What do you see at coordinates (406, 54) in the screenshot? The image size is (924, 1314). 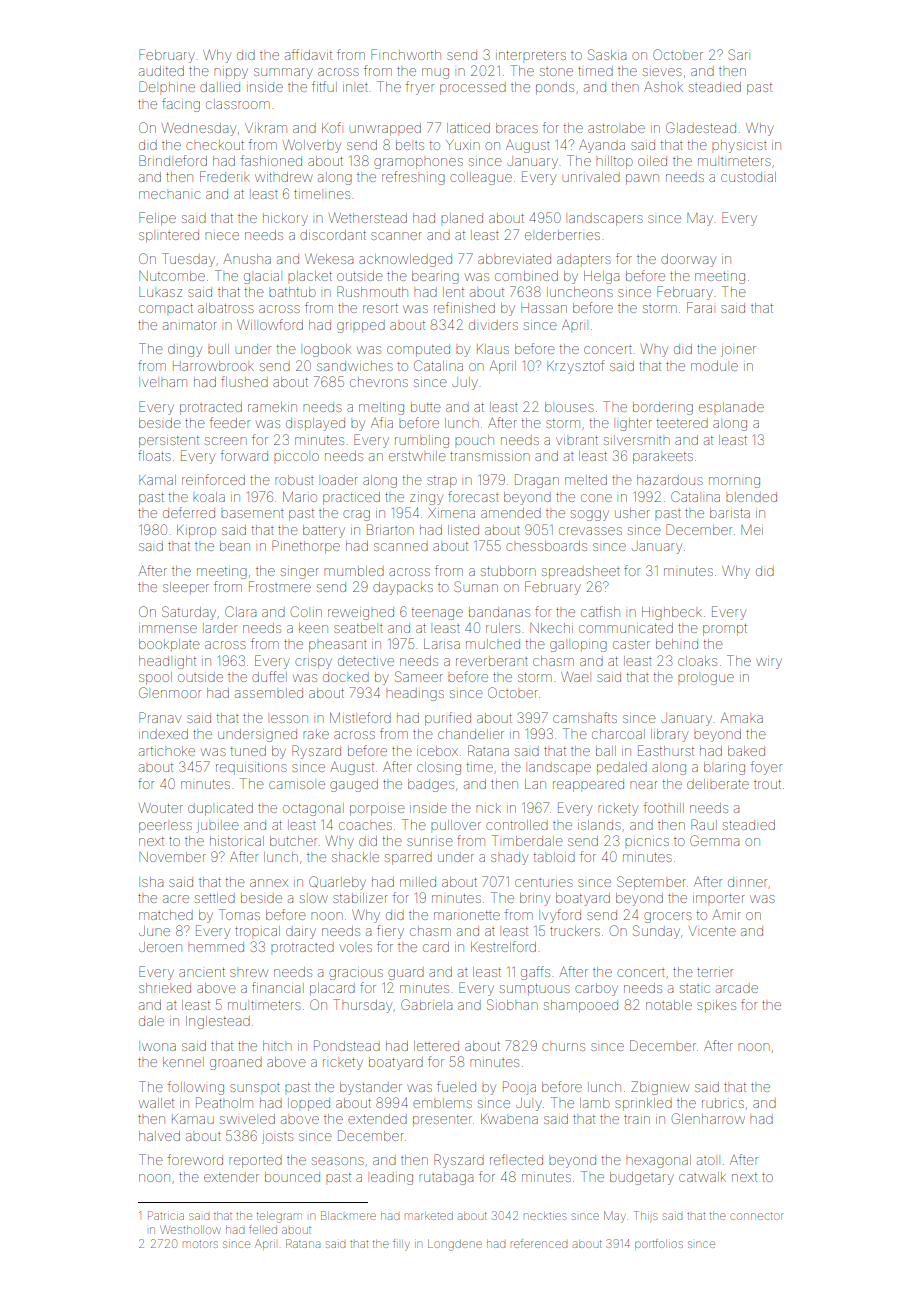 I see `Finchworth` at bounding box center [406, 54].
